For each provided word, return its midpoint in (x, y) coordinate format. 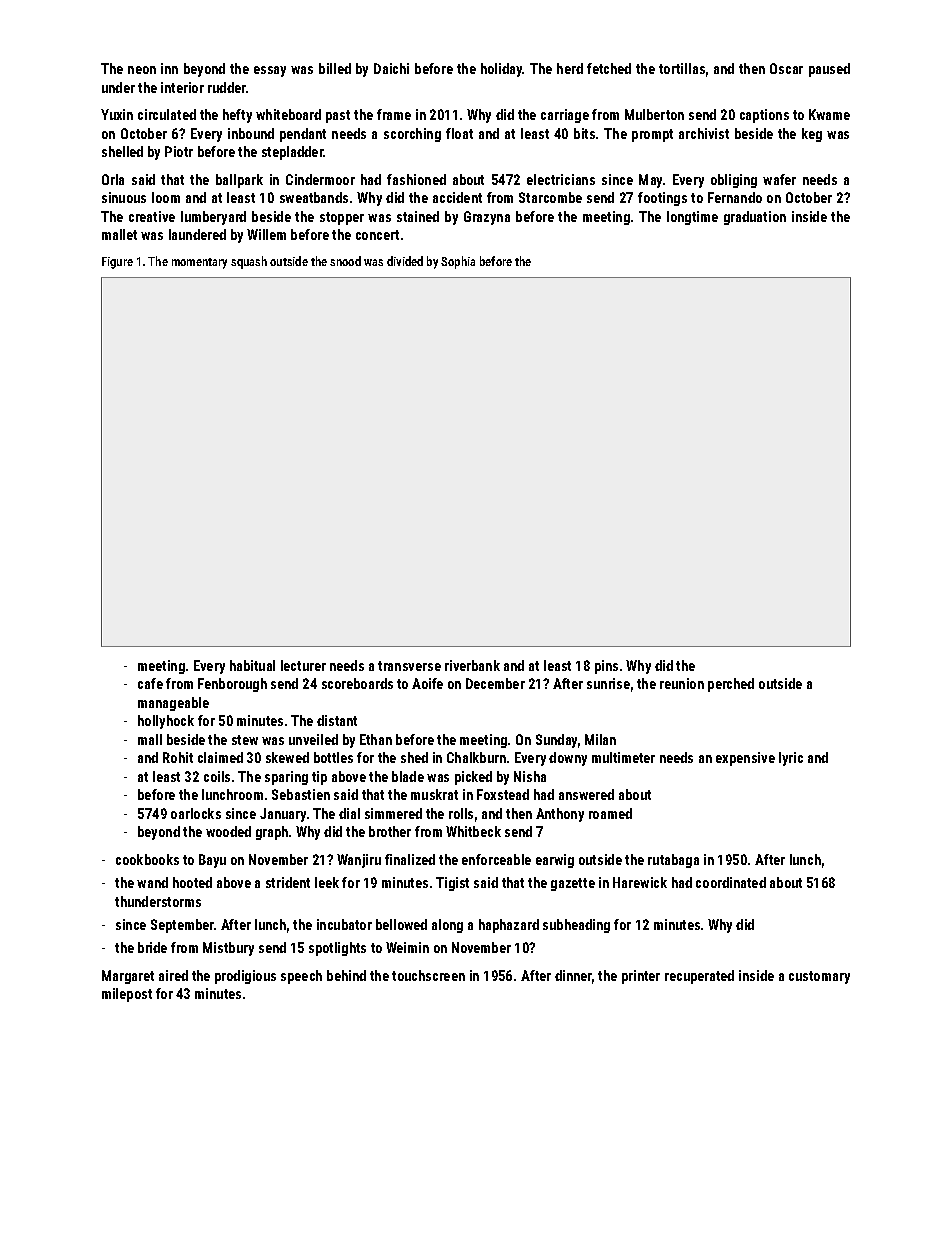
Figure (117, 263)
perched (731, 685)
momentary (199, 263)
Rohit (178, 757)
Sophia (458, 262)
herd (570, 68)
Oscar (786, 68)
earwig (555, 861)
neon (142, 70)
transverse (409, 666)
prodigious (245, 977)
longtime (692, 218)
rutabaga (673, 861)
